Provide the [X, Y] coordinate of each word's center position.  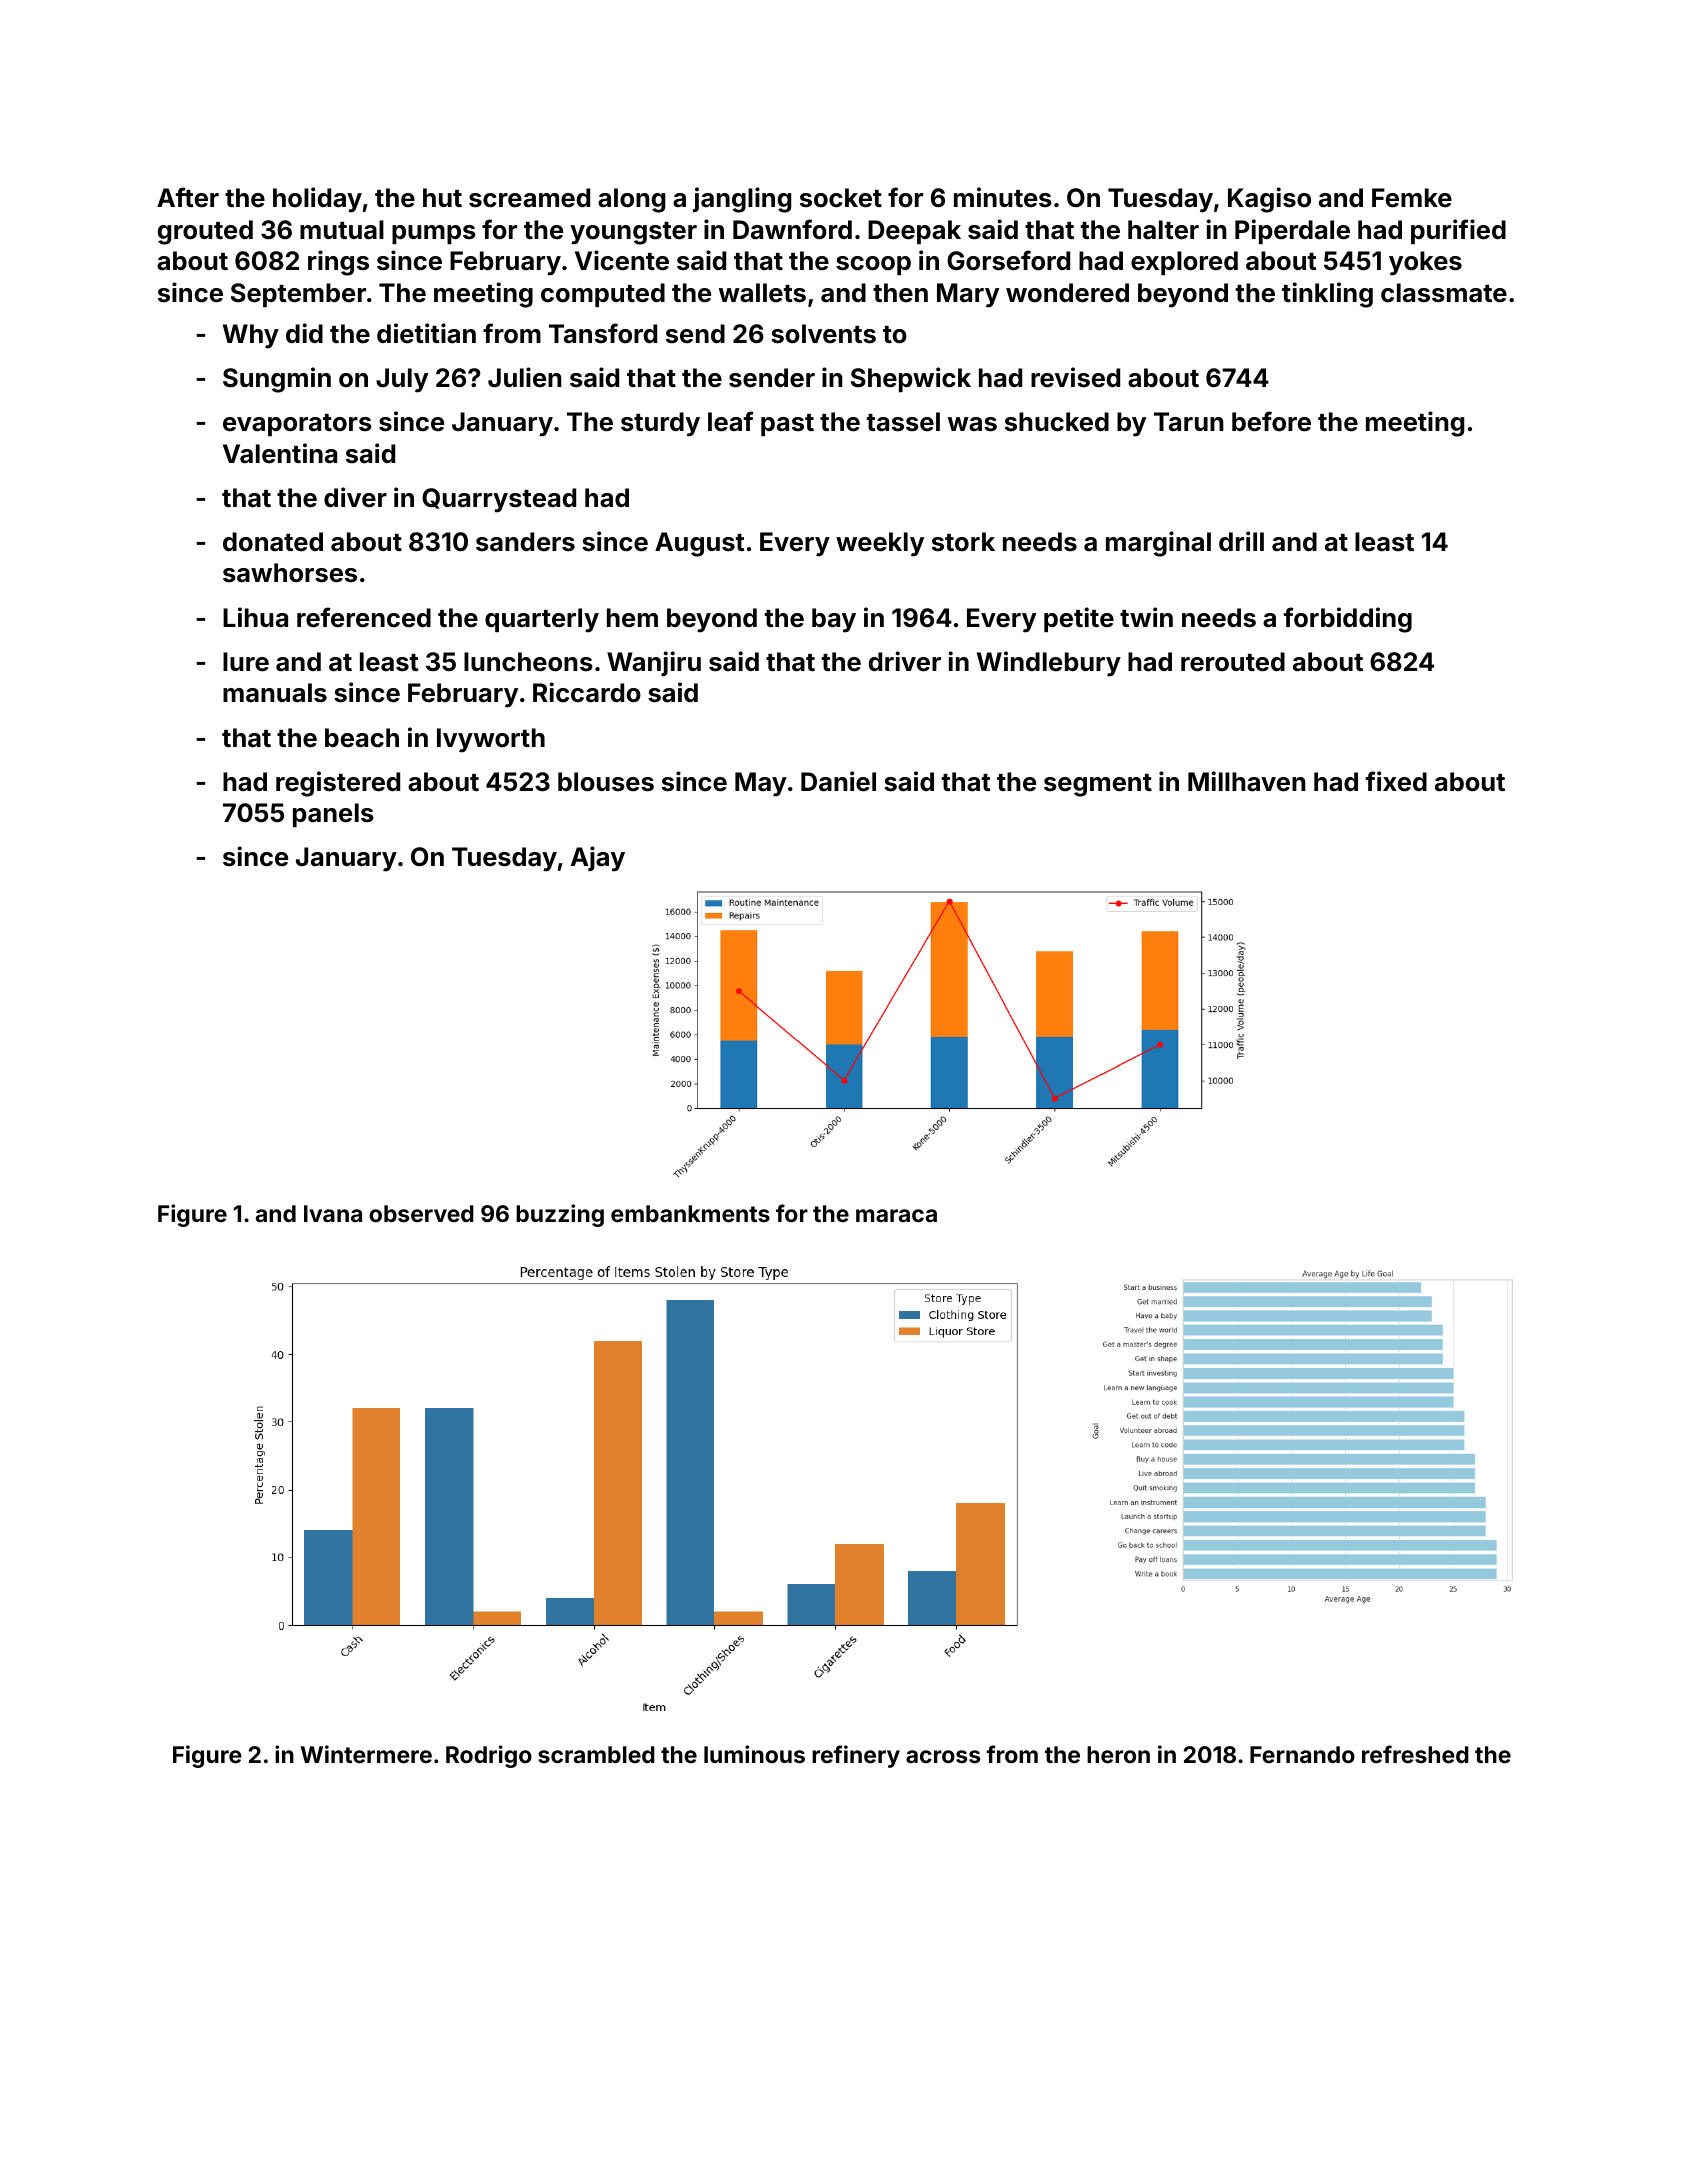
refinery [856, 1756]
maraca [896, 1215]
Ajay [598, 859]
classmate [1444, 293]
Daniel [838, 781]
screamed [529, 198]
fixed [1396, 781]
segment [1098, 785]
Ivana [333, 1213]
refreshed [1415, 1754]
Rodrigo [489, 1756]
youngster [633, 233]
